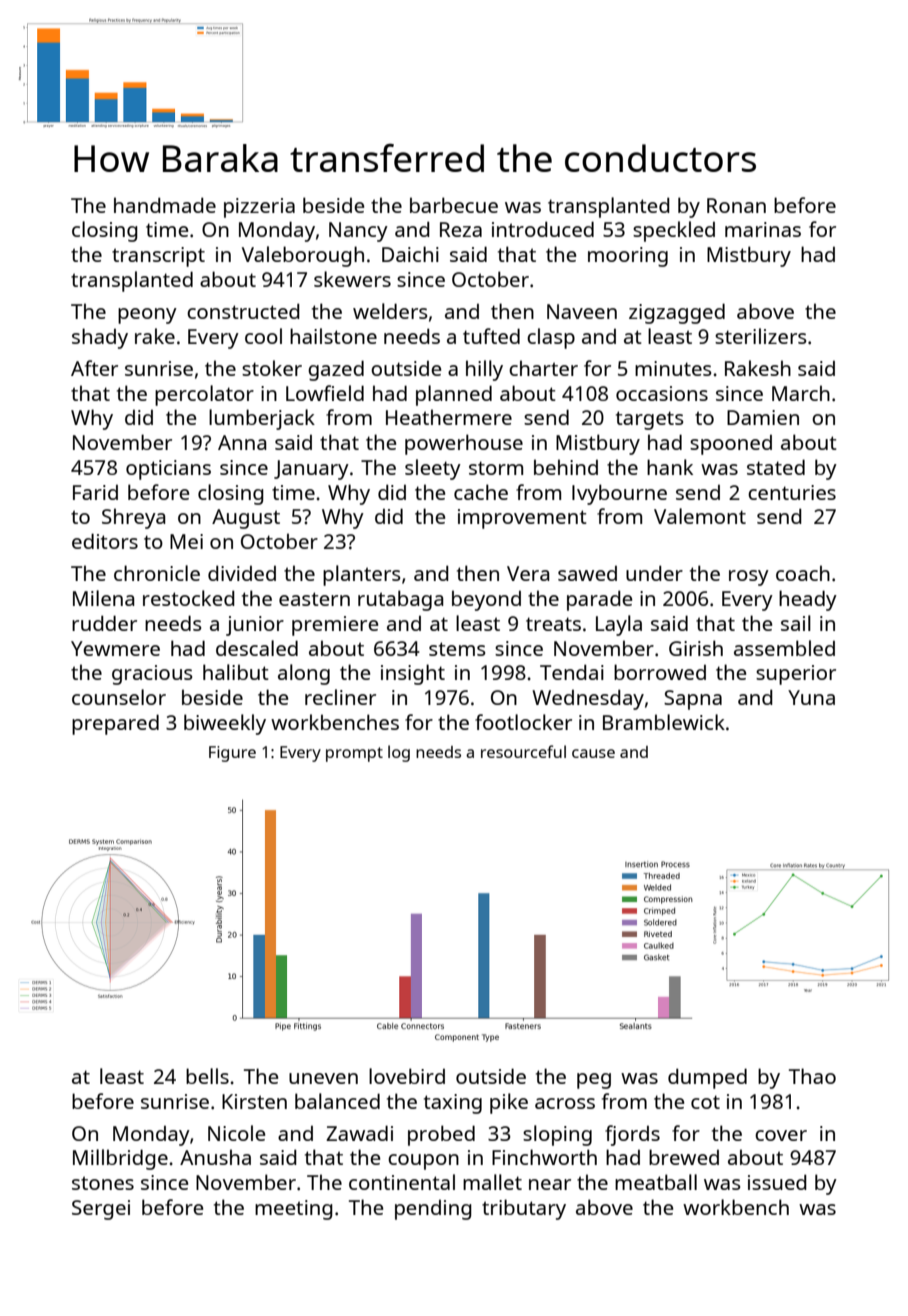  Describe the element at coordinates (400, 600) in the screenshot. I see `rutabaga` at that location.
